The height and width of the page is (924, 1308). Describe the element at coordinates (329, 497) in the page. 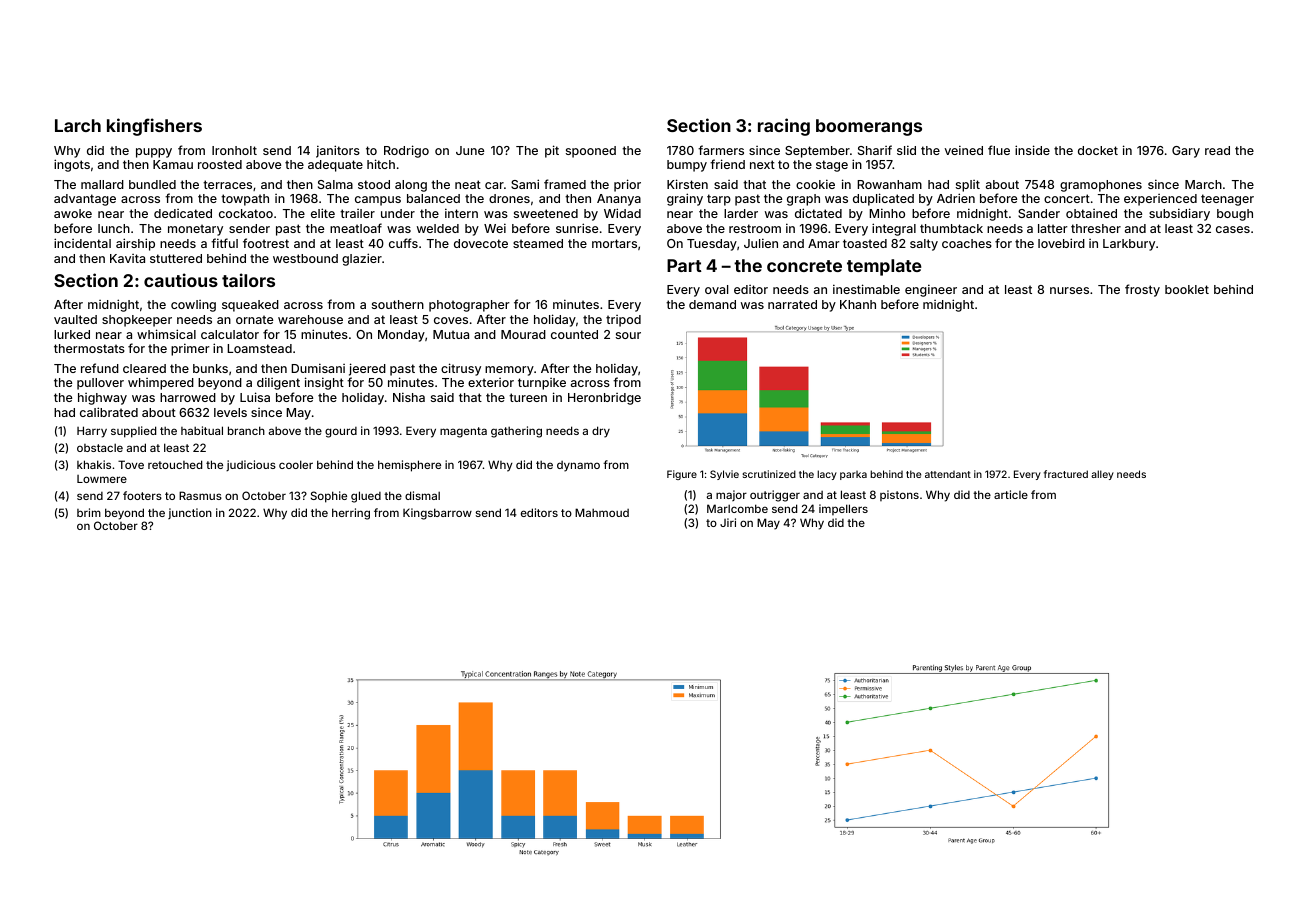

I see `Sophie` at that location.
